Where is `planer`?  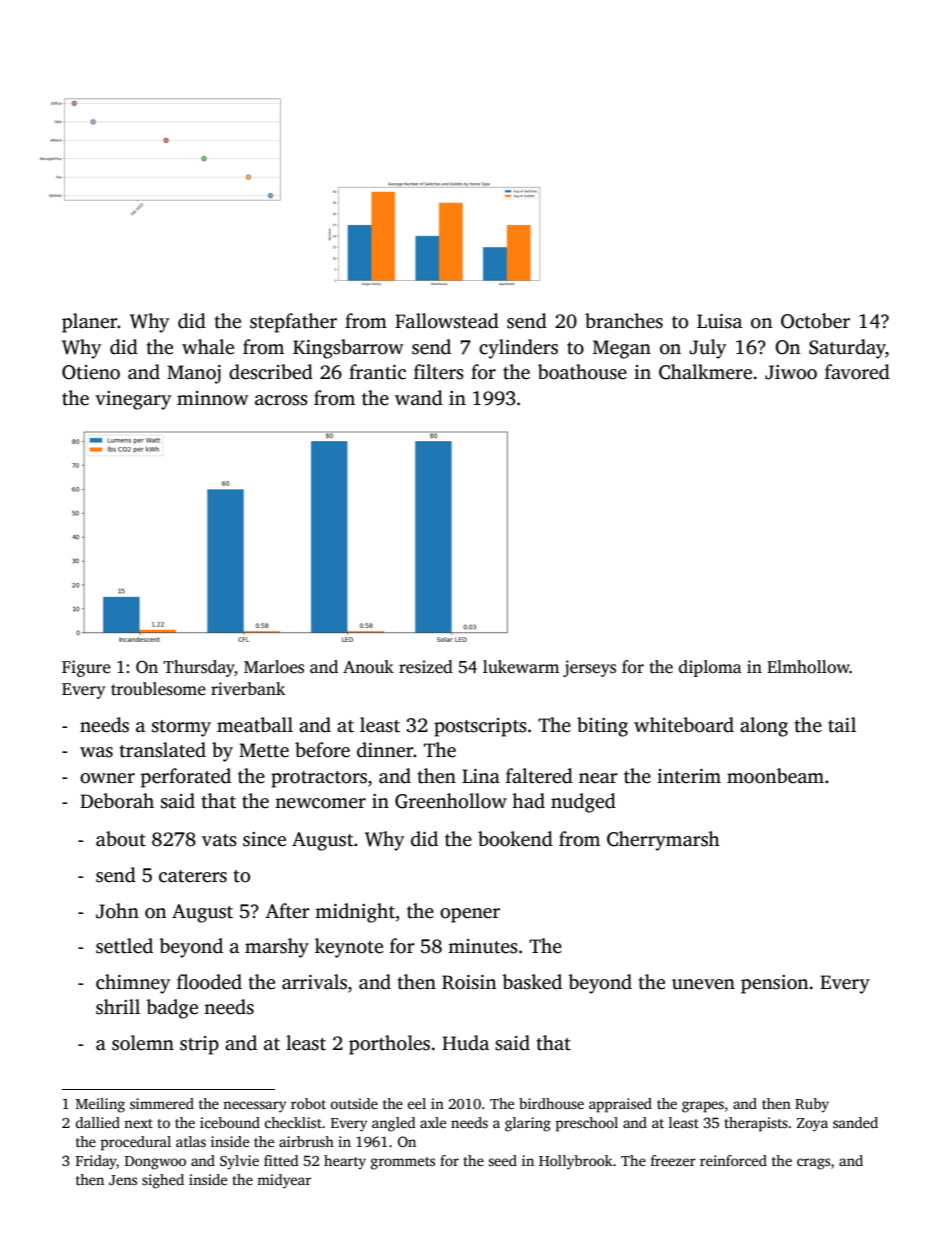 planer is located at coordinates (90, 323).
